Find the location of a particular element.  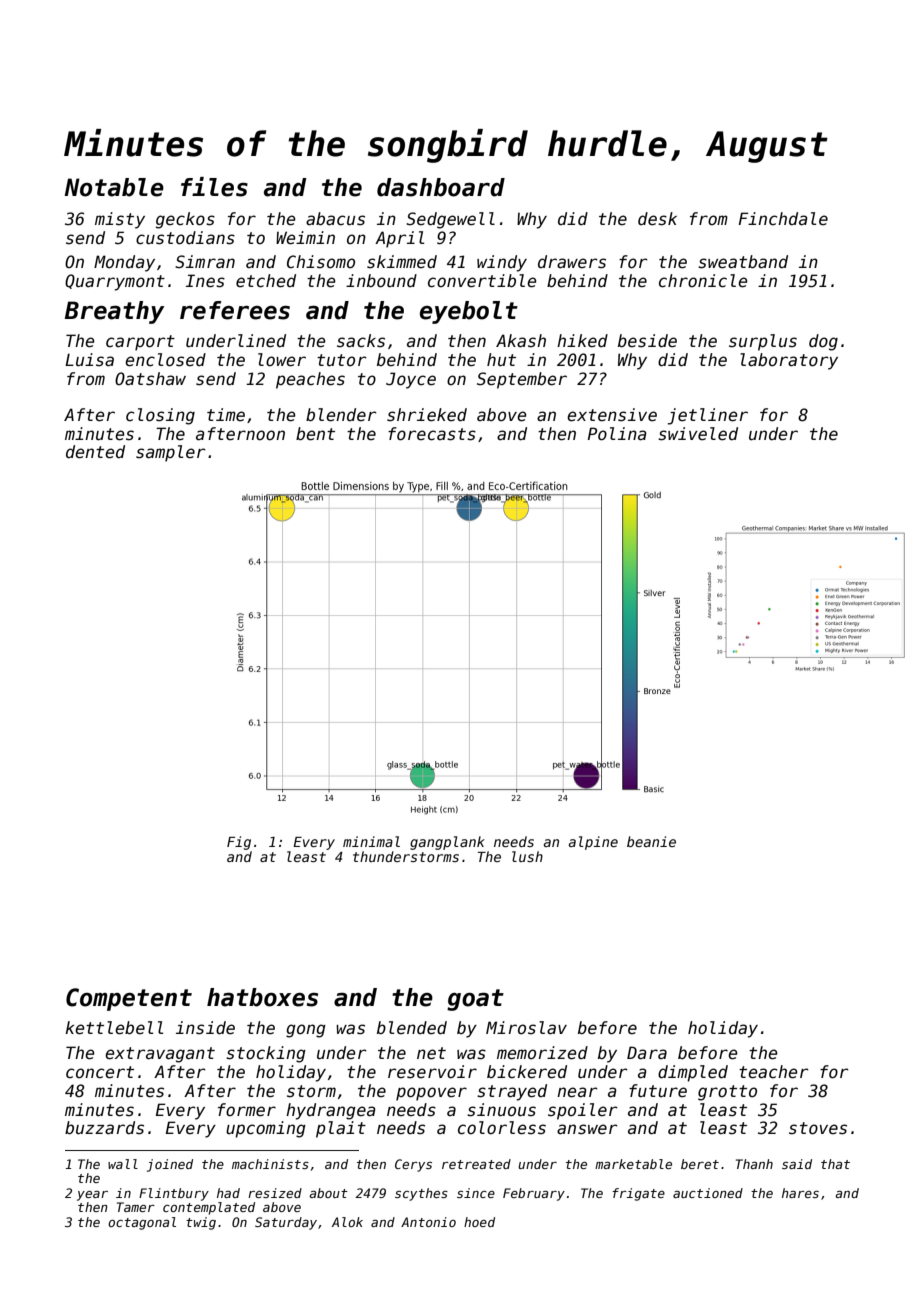

minimal is located at coordinates (371, 841).
